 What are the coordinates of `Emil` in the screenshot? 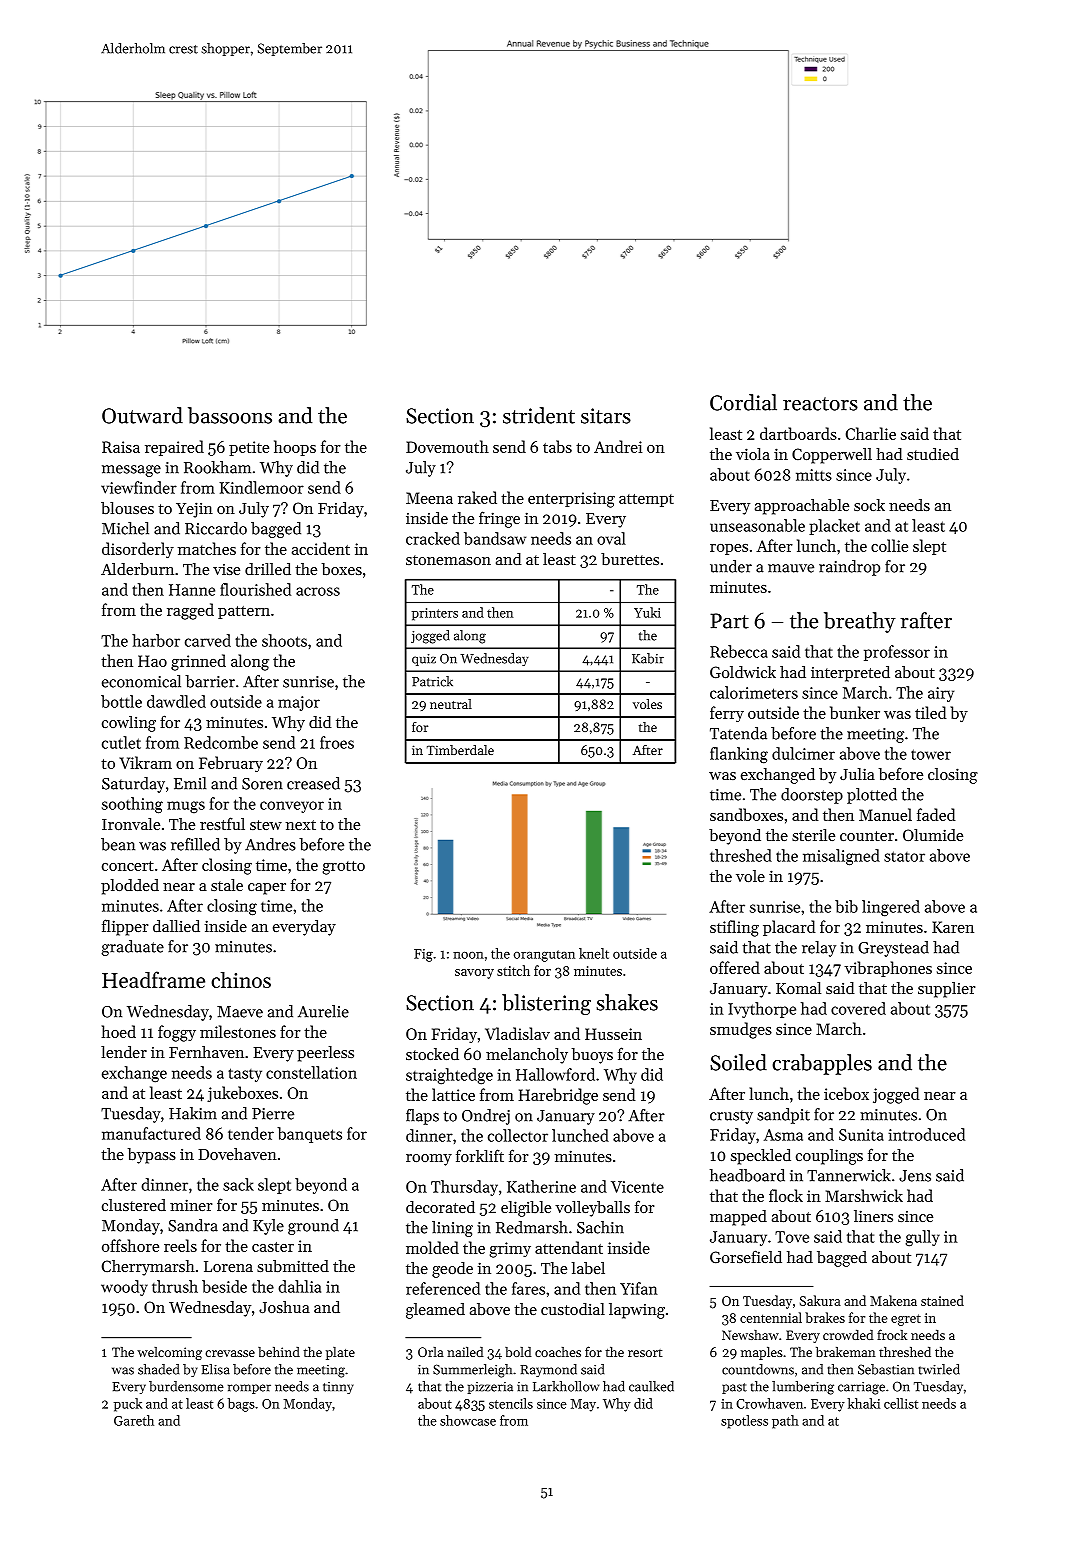 It's located at (190, 783).
